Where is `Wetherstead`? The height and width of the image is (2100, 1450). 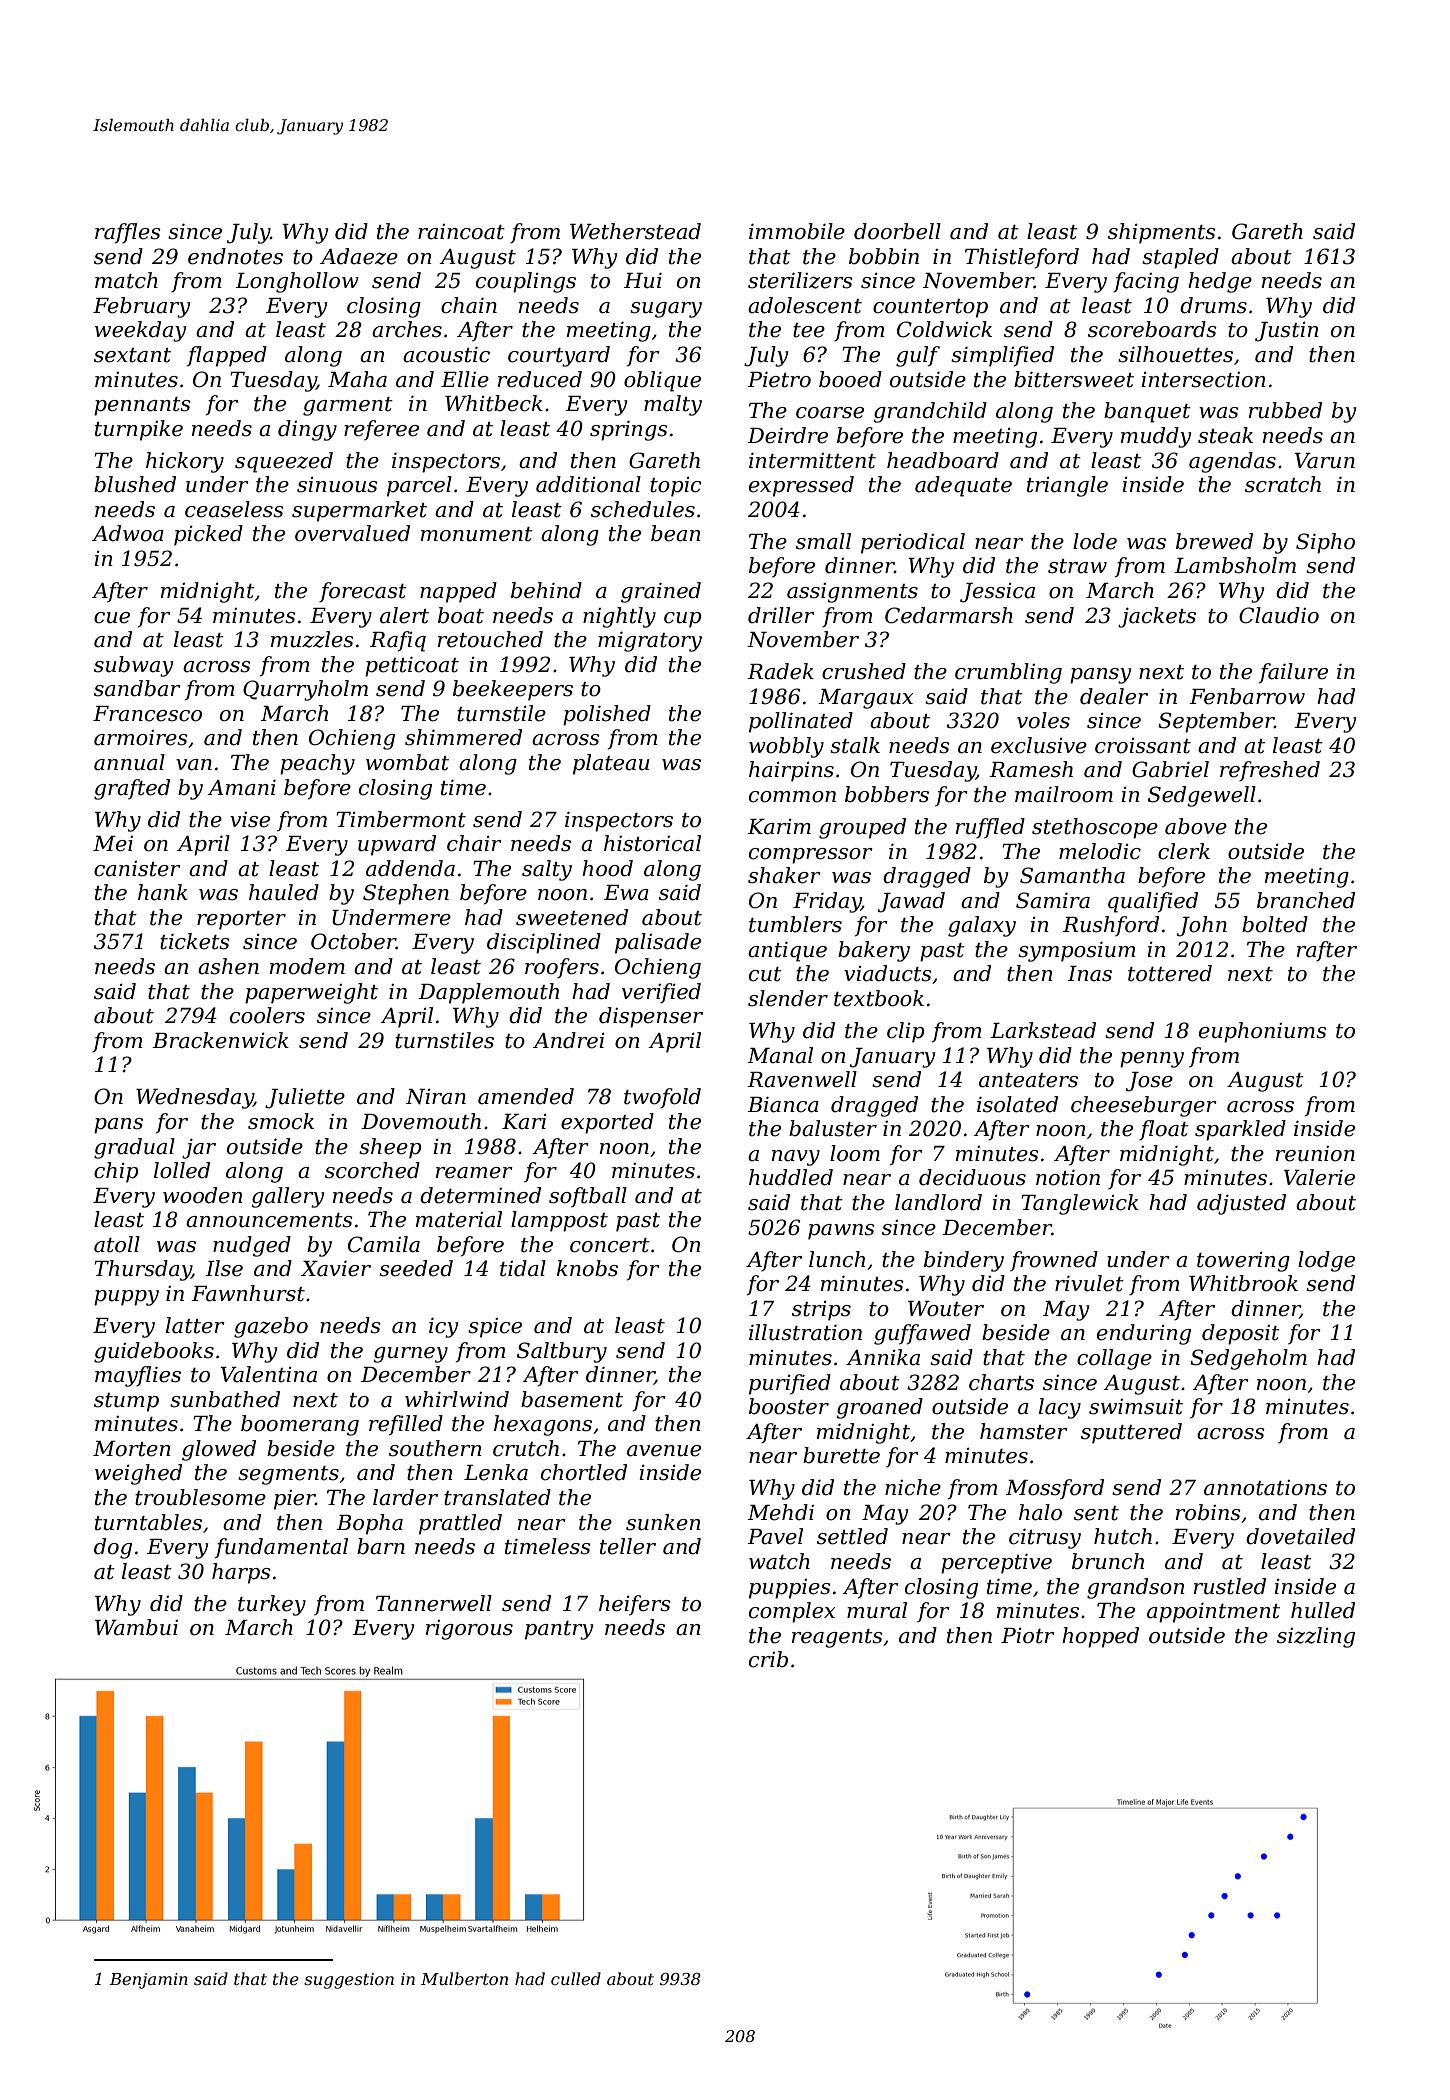
Wetherstead is located at coordinates (635, 231).
